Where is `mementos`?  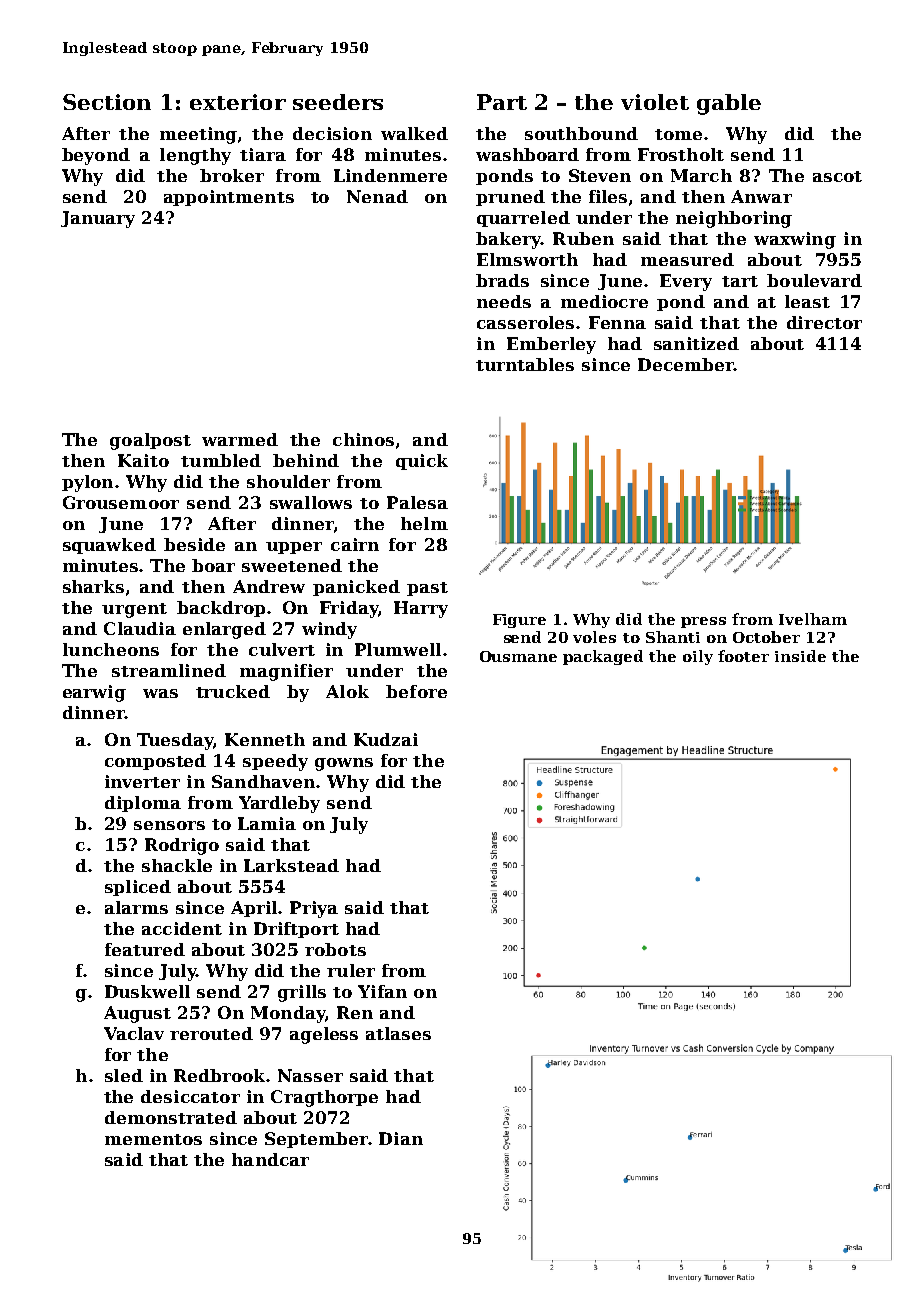 mementos is located at coordinates (153, 1139).
